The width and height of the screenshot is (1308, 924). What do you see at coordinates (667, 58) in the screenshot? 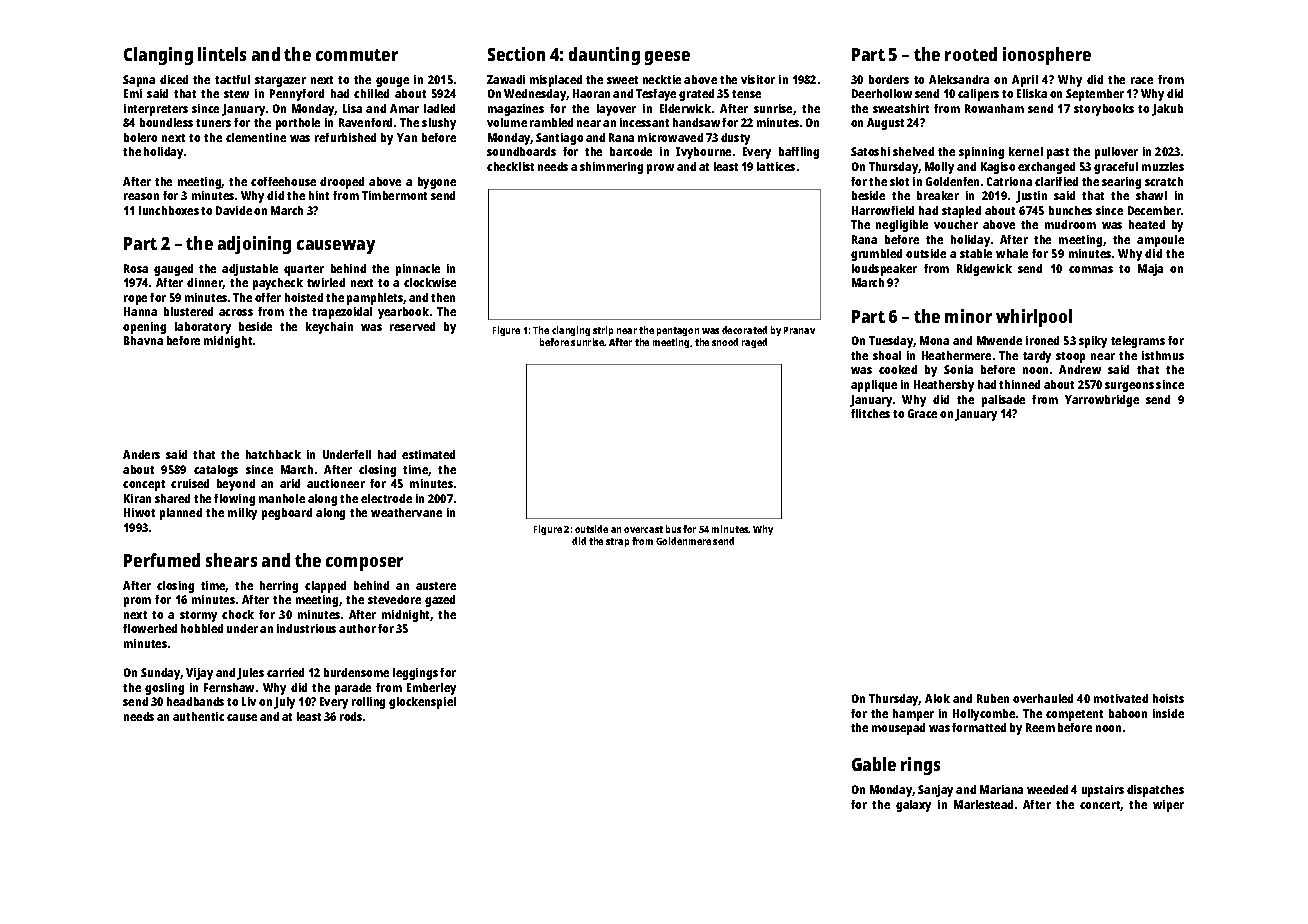
I see `geese` at bounding box center [667, 58].
